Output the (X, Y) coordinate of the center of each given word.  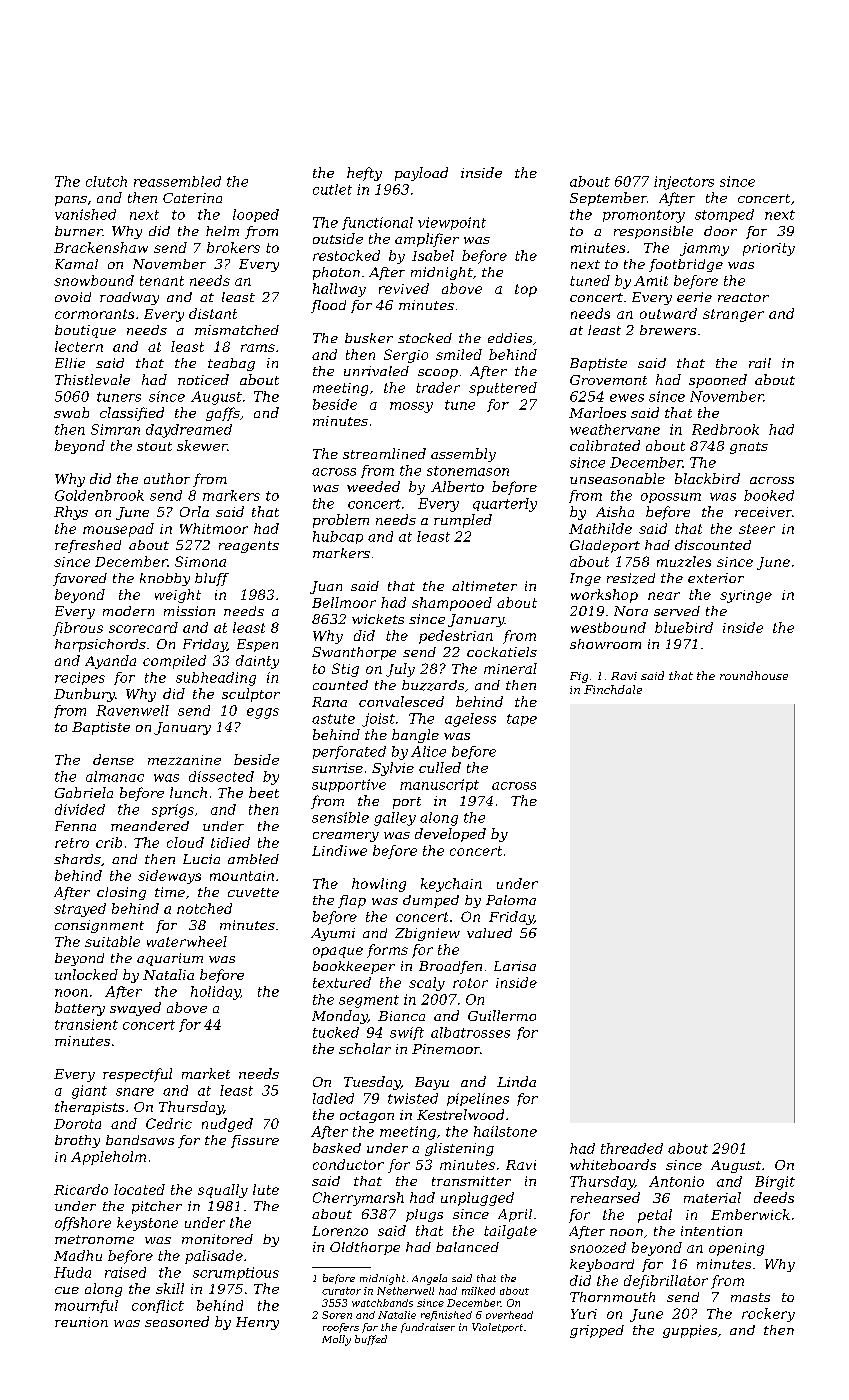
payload (421, 174)
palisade (214, 1257)
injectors (684, 183)
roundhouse (754, 675)
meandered (150, 826)
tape (522, 720)
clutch (106, 181)
